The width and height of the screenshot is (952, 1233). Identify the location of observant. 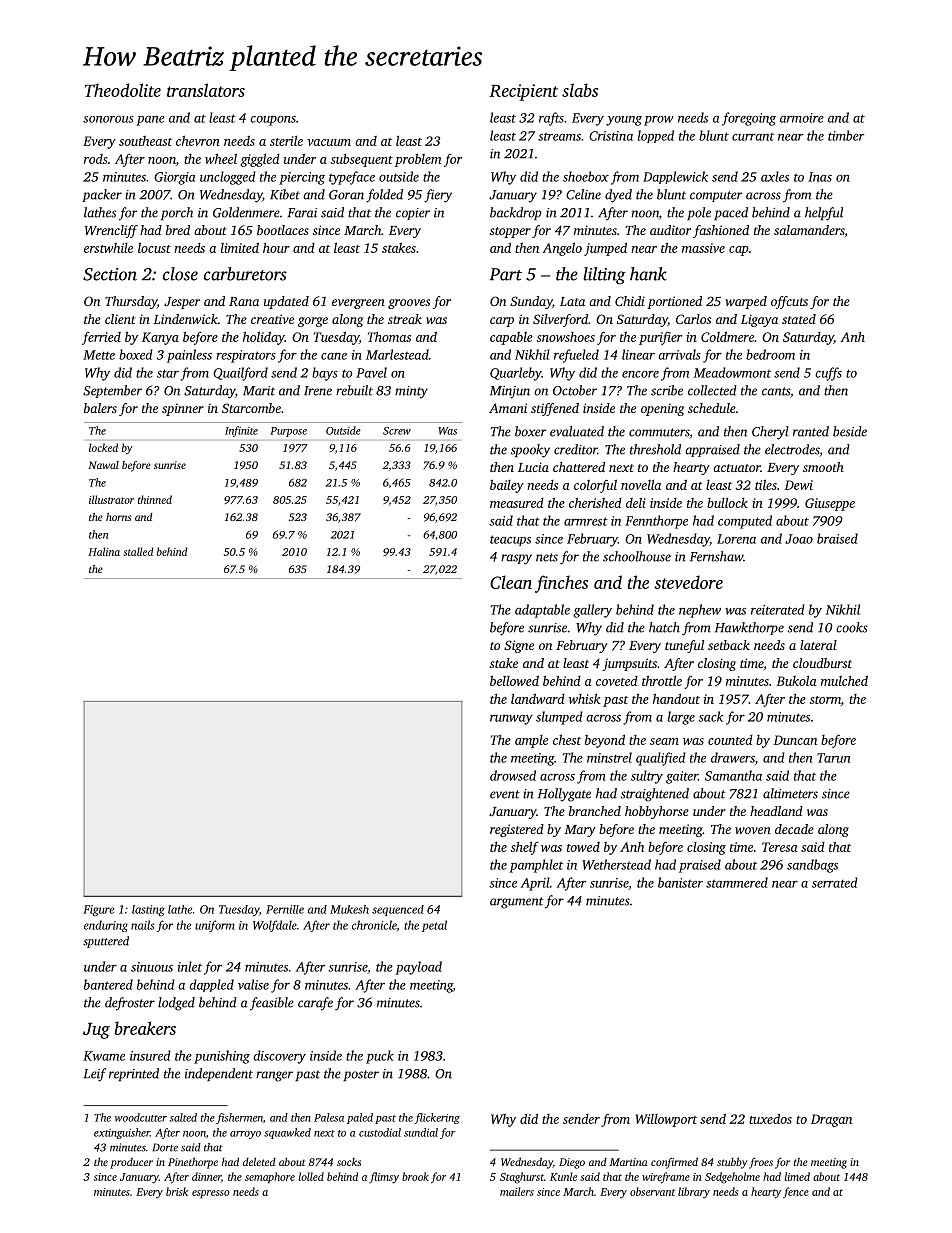
(652, 1191).
